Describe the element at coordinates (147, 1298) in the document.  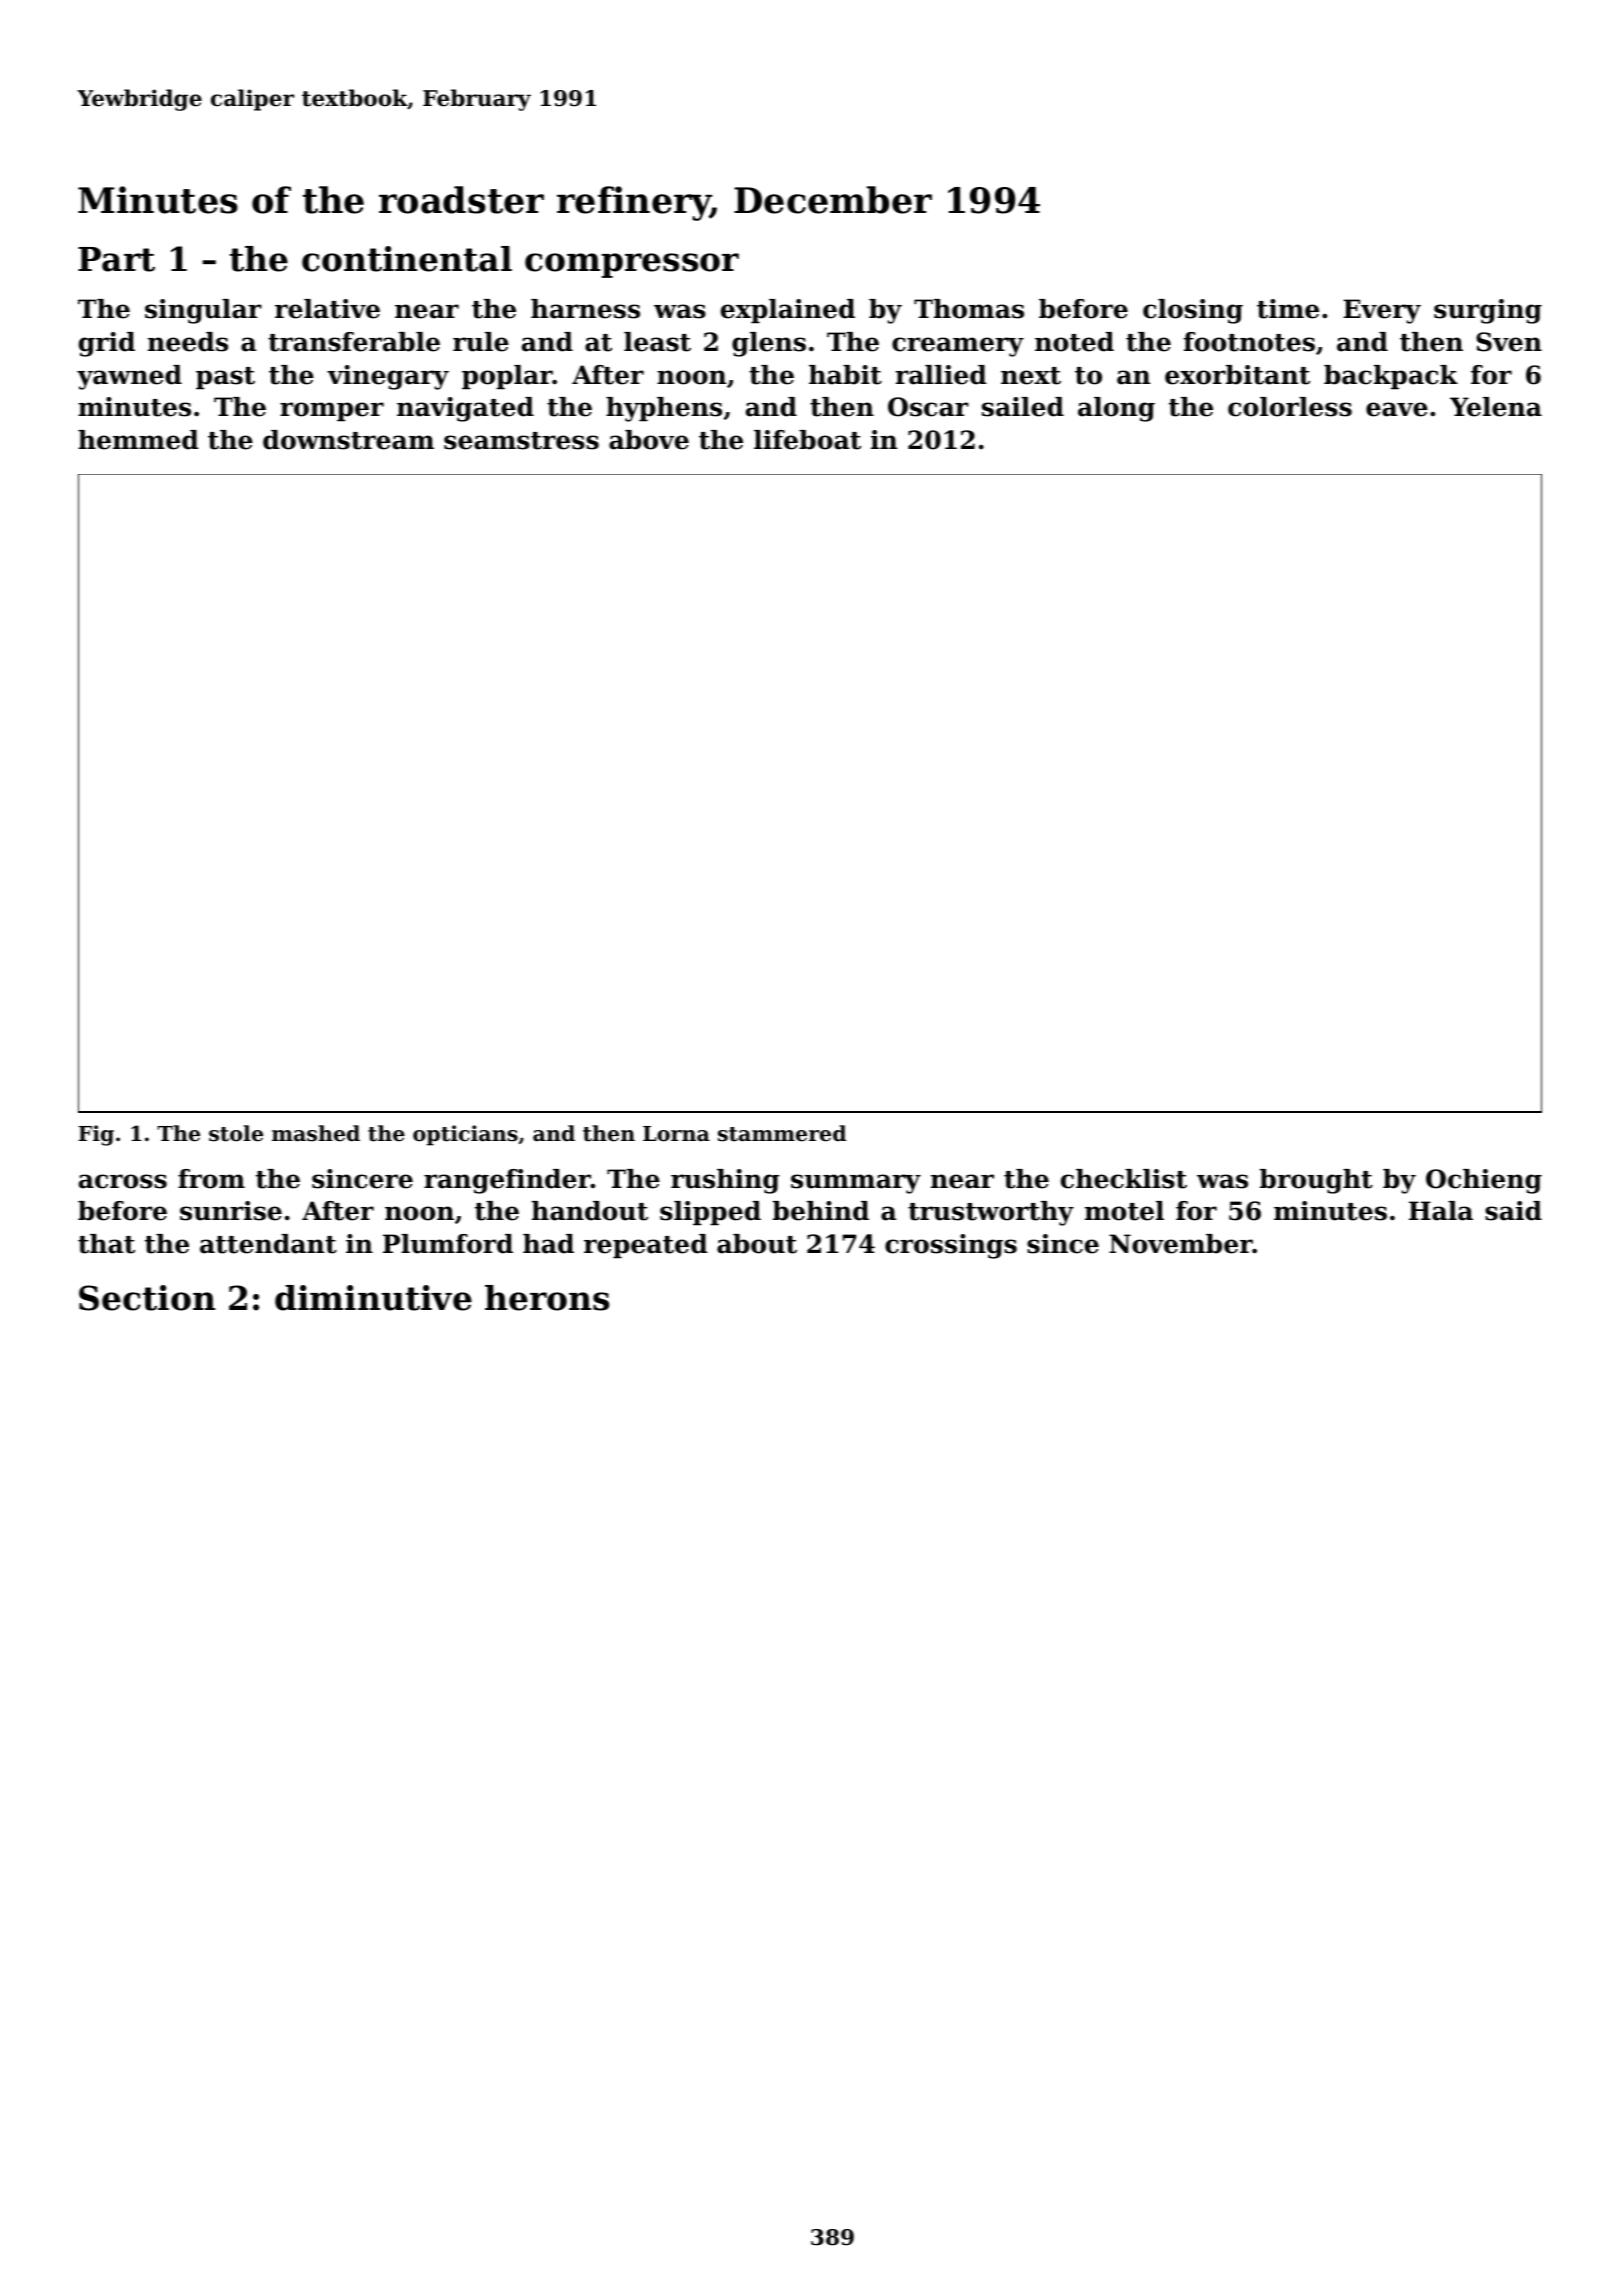
I see `Section` at that location.
